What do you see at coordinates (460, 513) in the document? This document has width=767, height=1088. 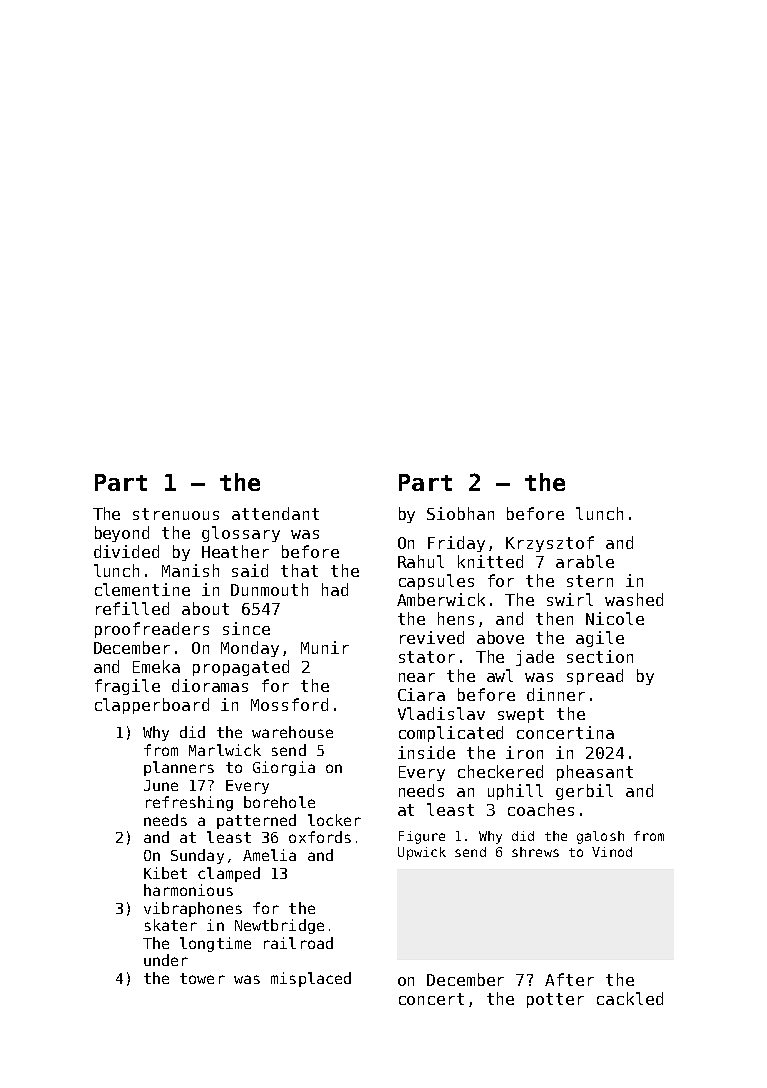 I see `Siobhan` at bounding box center [460, 513].
